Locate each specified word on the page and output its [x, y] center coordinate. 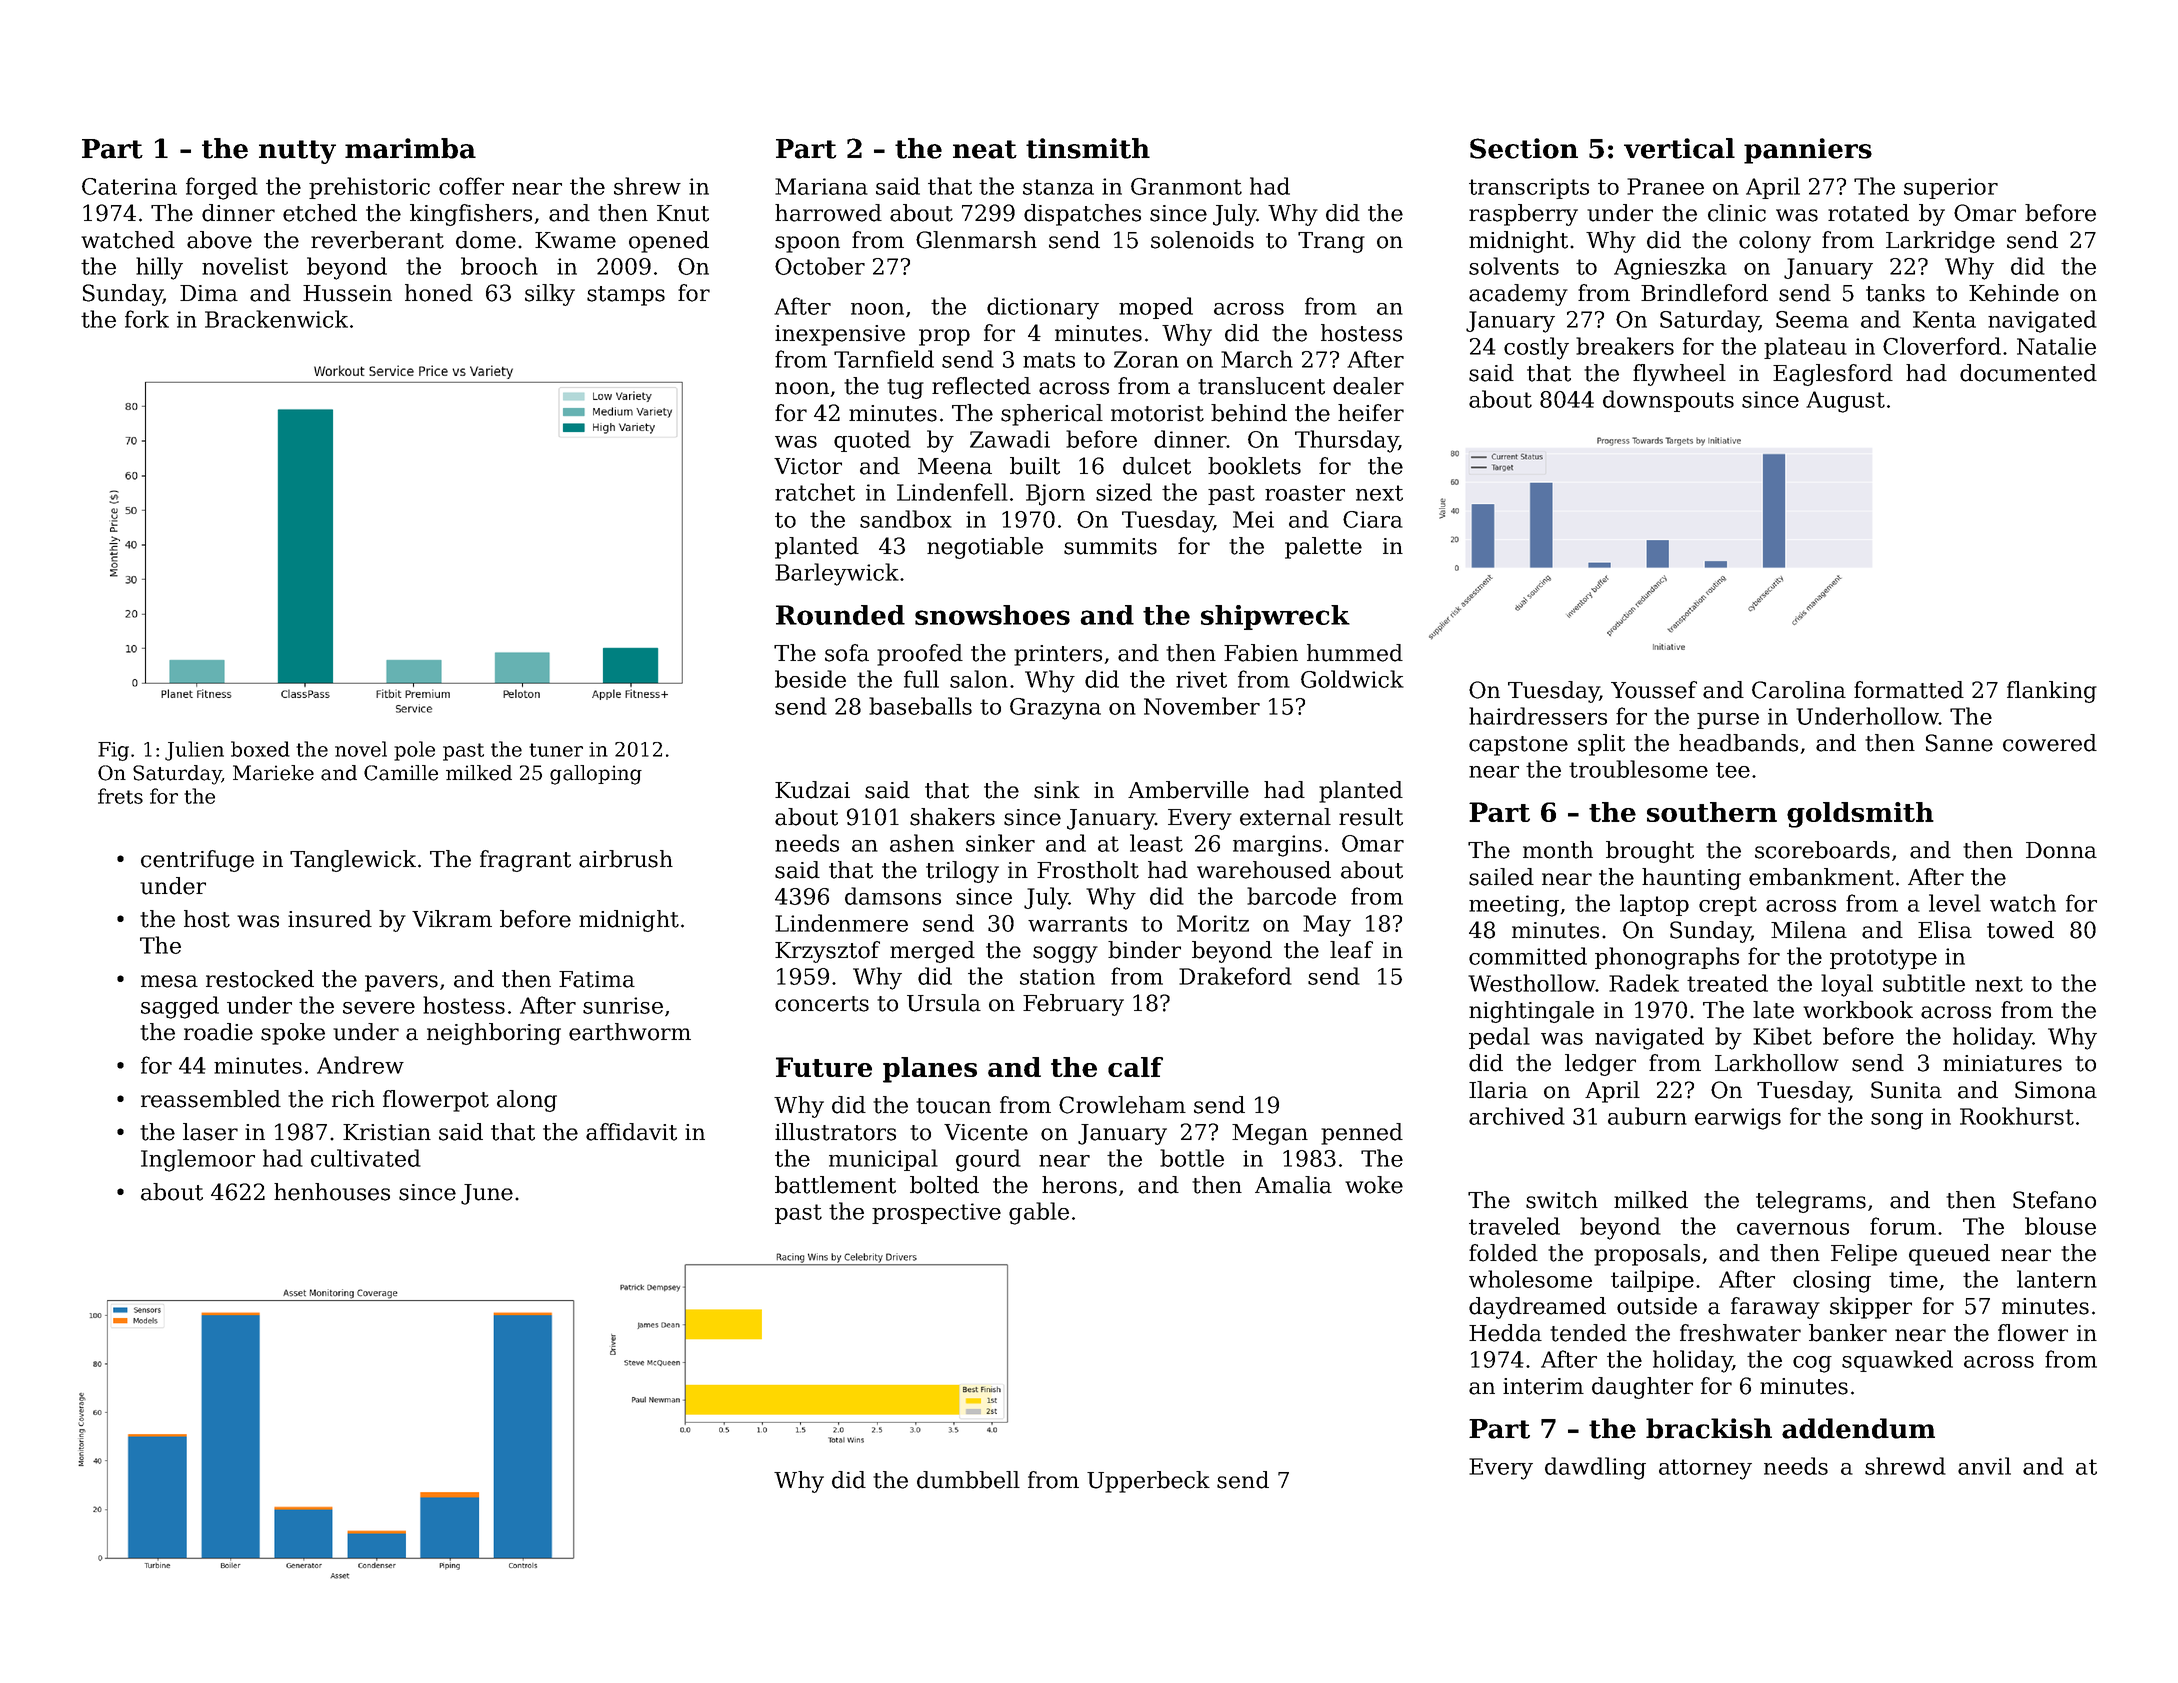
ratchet [815, 492]
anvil [1984, 1466]
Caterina [129, 186]
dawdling [1595, 1468]
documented [2028, 373]
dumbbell [968, 1480]
